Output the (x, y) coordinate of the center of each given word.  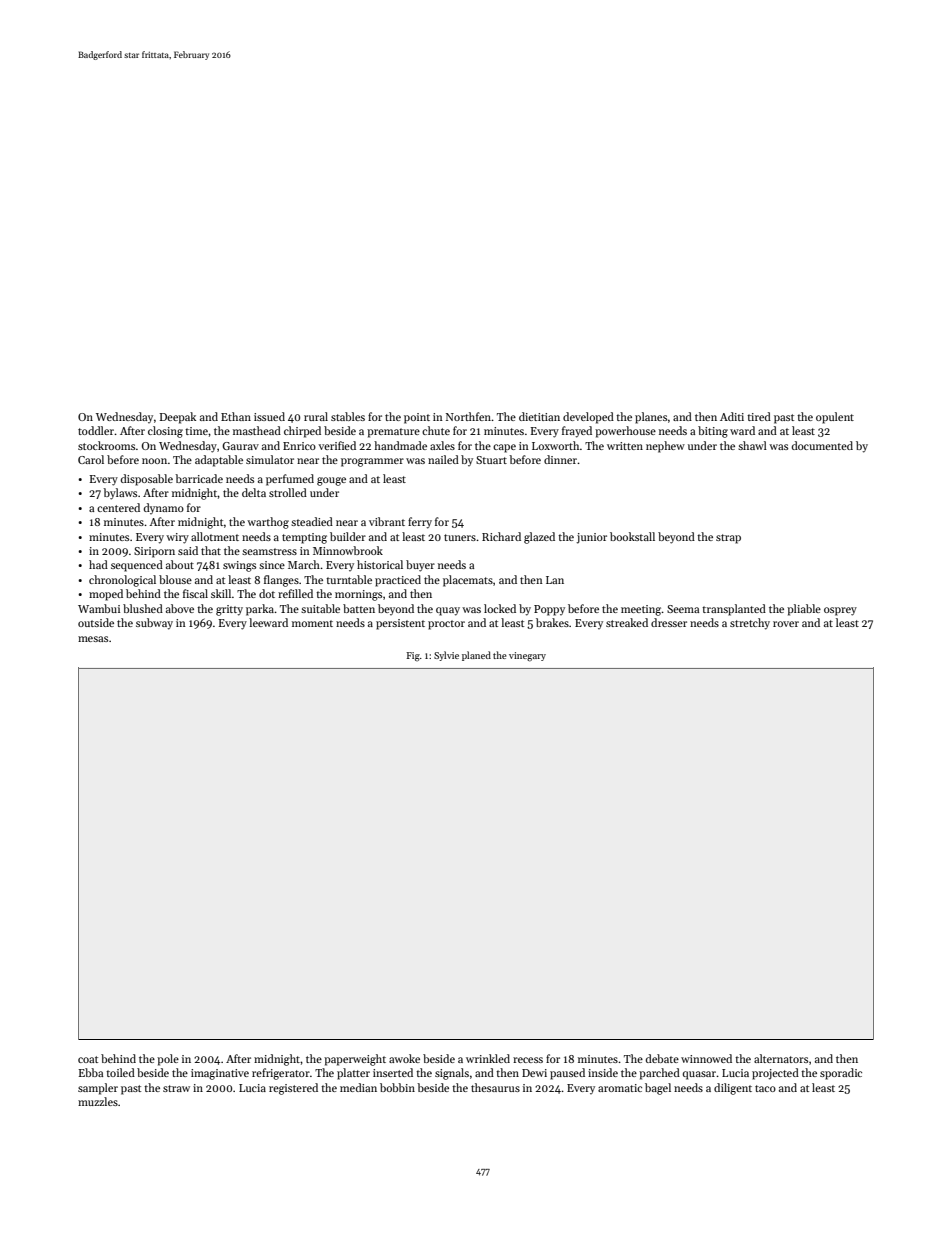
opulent (835, 418)
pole (168, 1060)
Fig (413, 656)
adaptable (219, 461)
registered (293, 1089)
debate (662, 1058)
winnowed (706, 1058)
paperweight (355, 1060)
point (417, 418)
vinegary (527, 657)
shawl (752, 445)
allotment (215, 536)
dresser (669, 622)
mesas (93, 639)
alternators (781, 1058)
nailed (443, 459)
